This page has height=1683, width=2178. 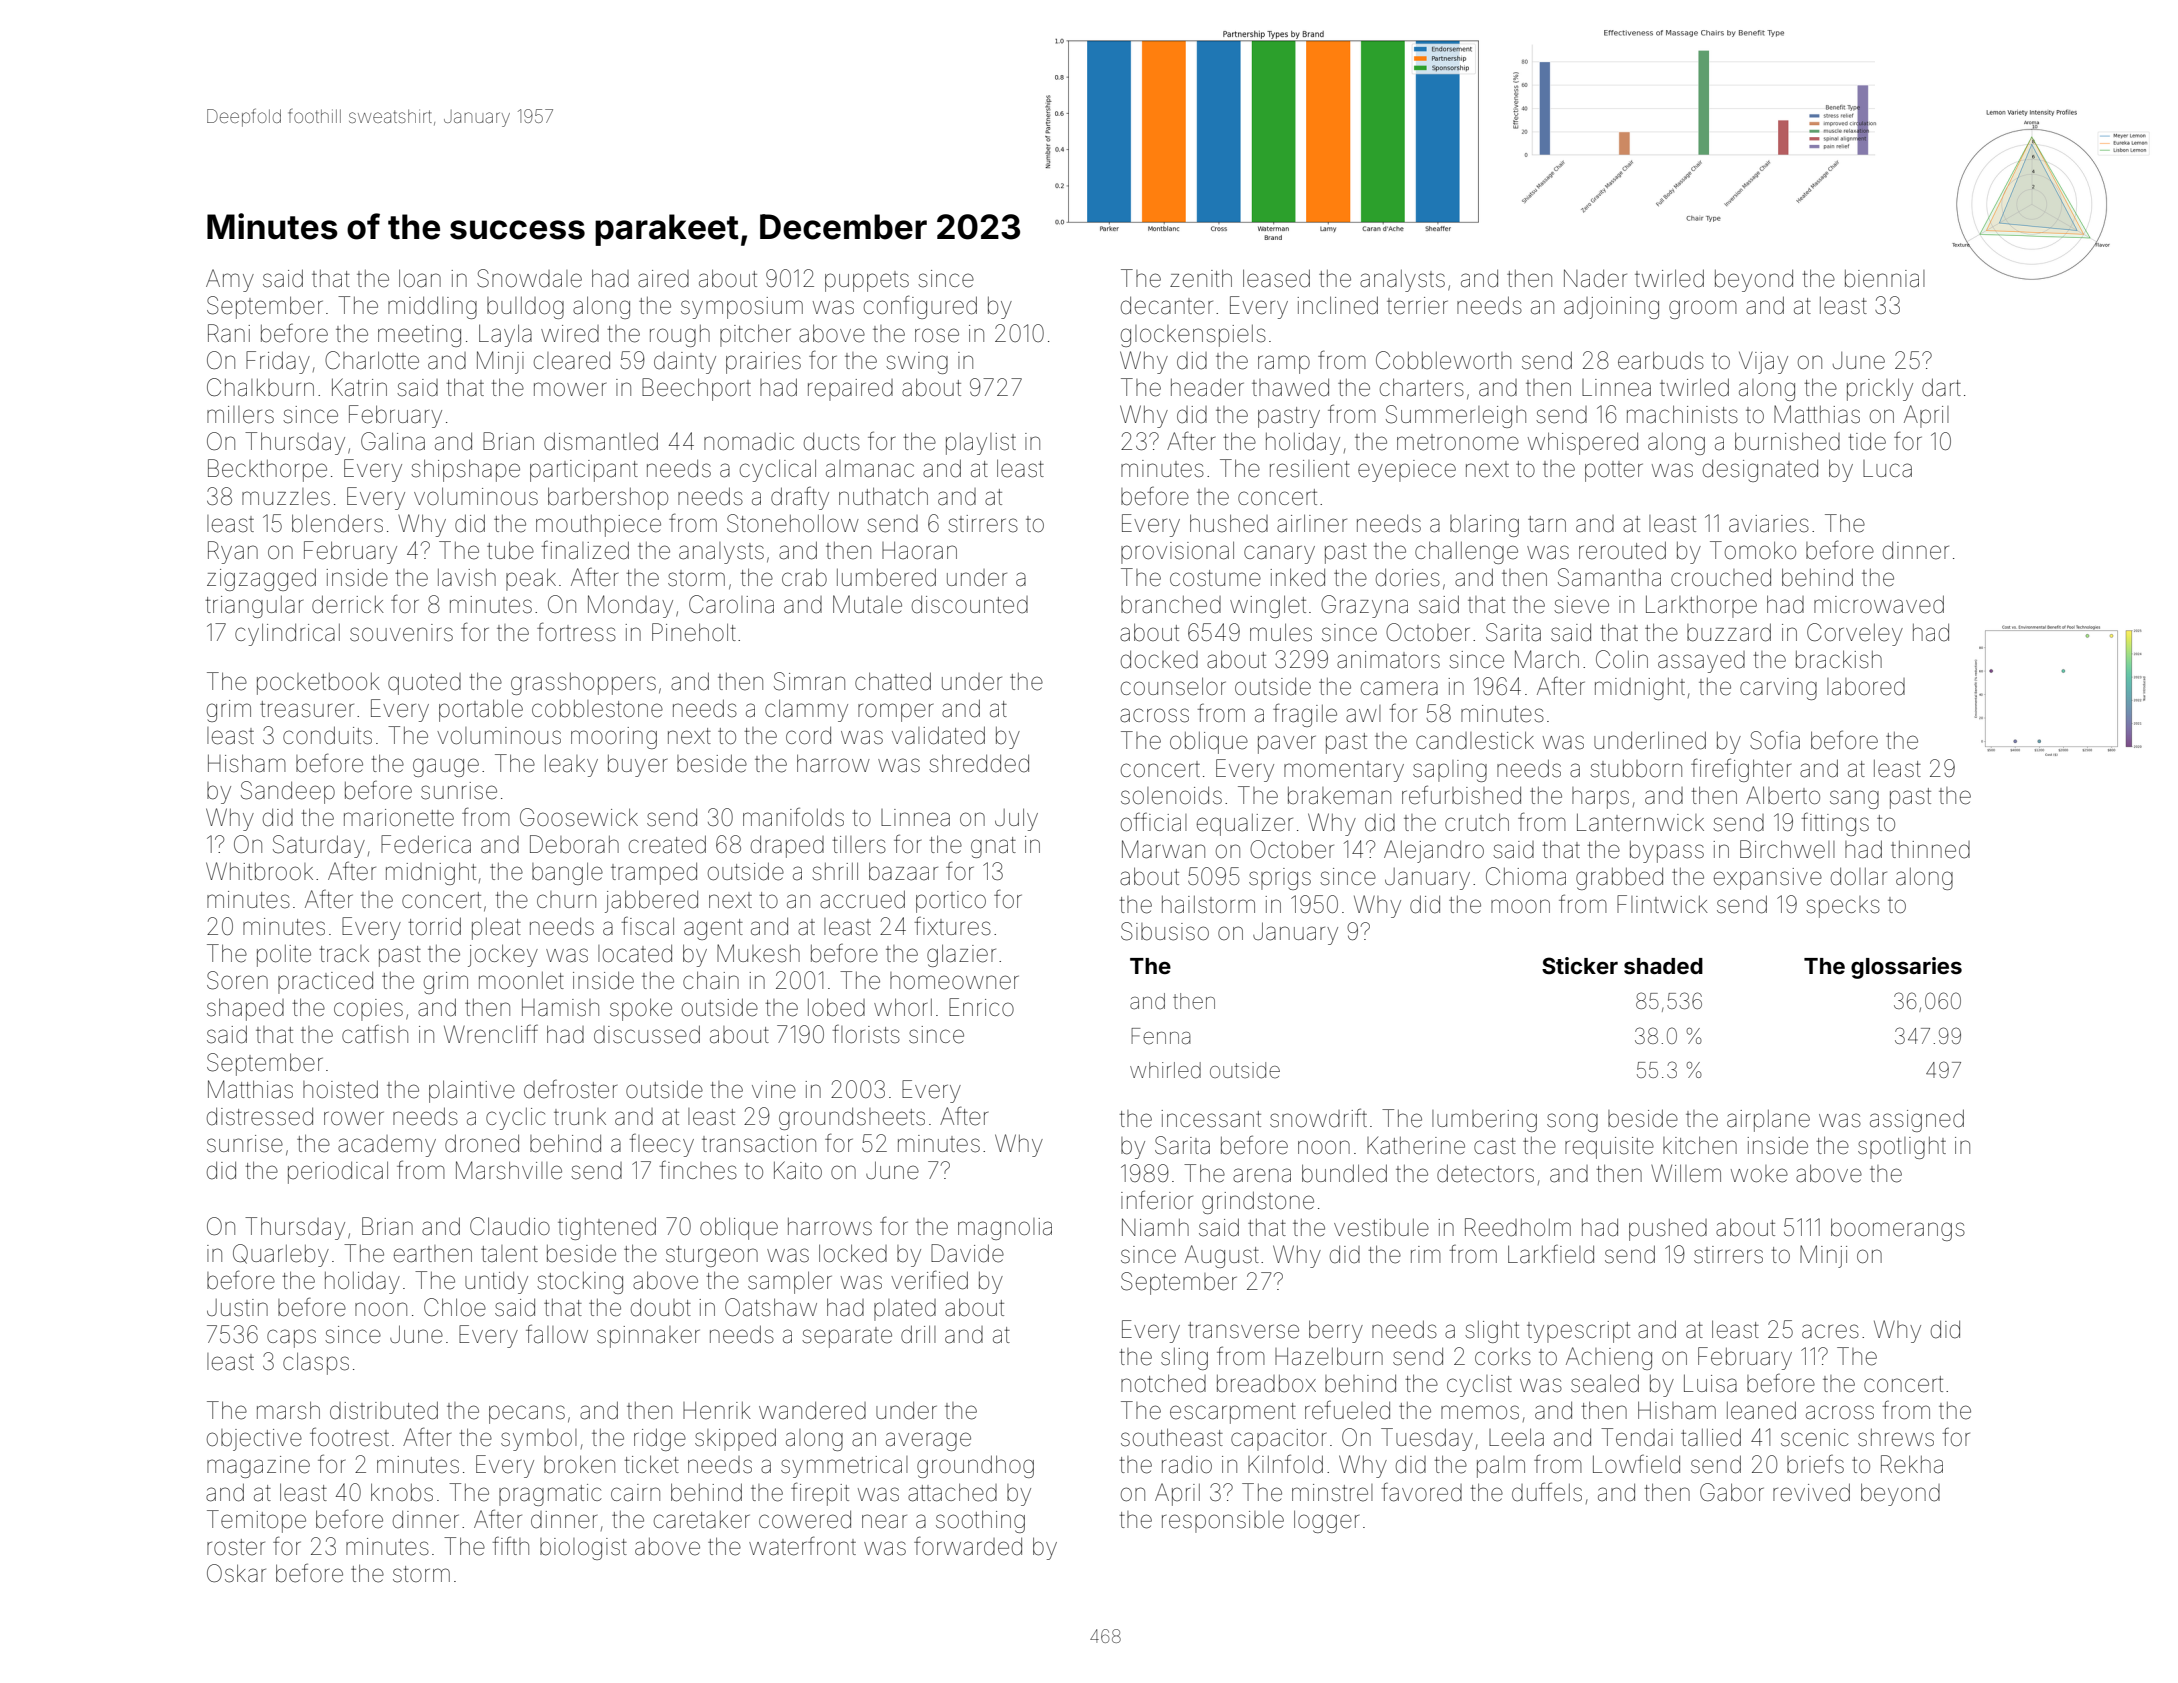 I want to click on mules, so click(x=1281, y=632).
